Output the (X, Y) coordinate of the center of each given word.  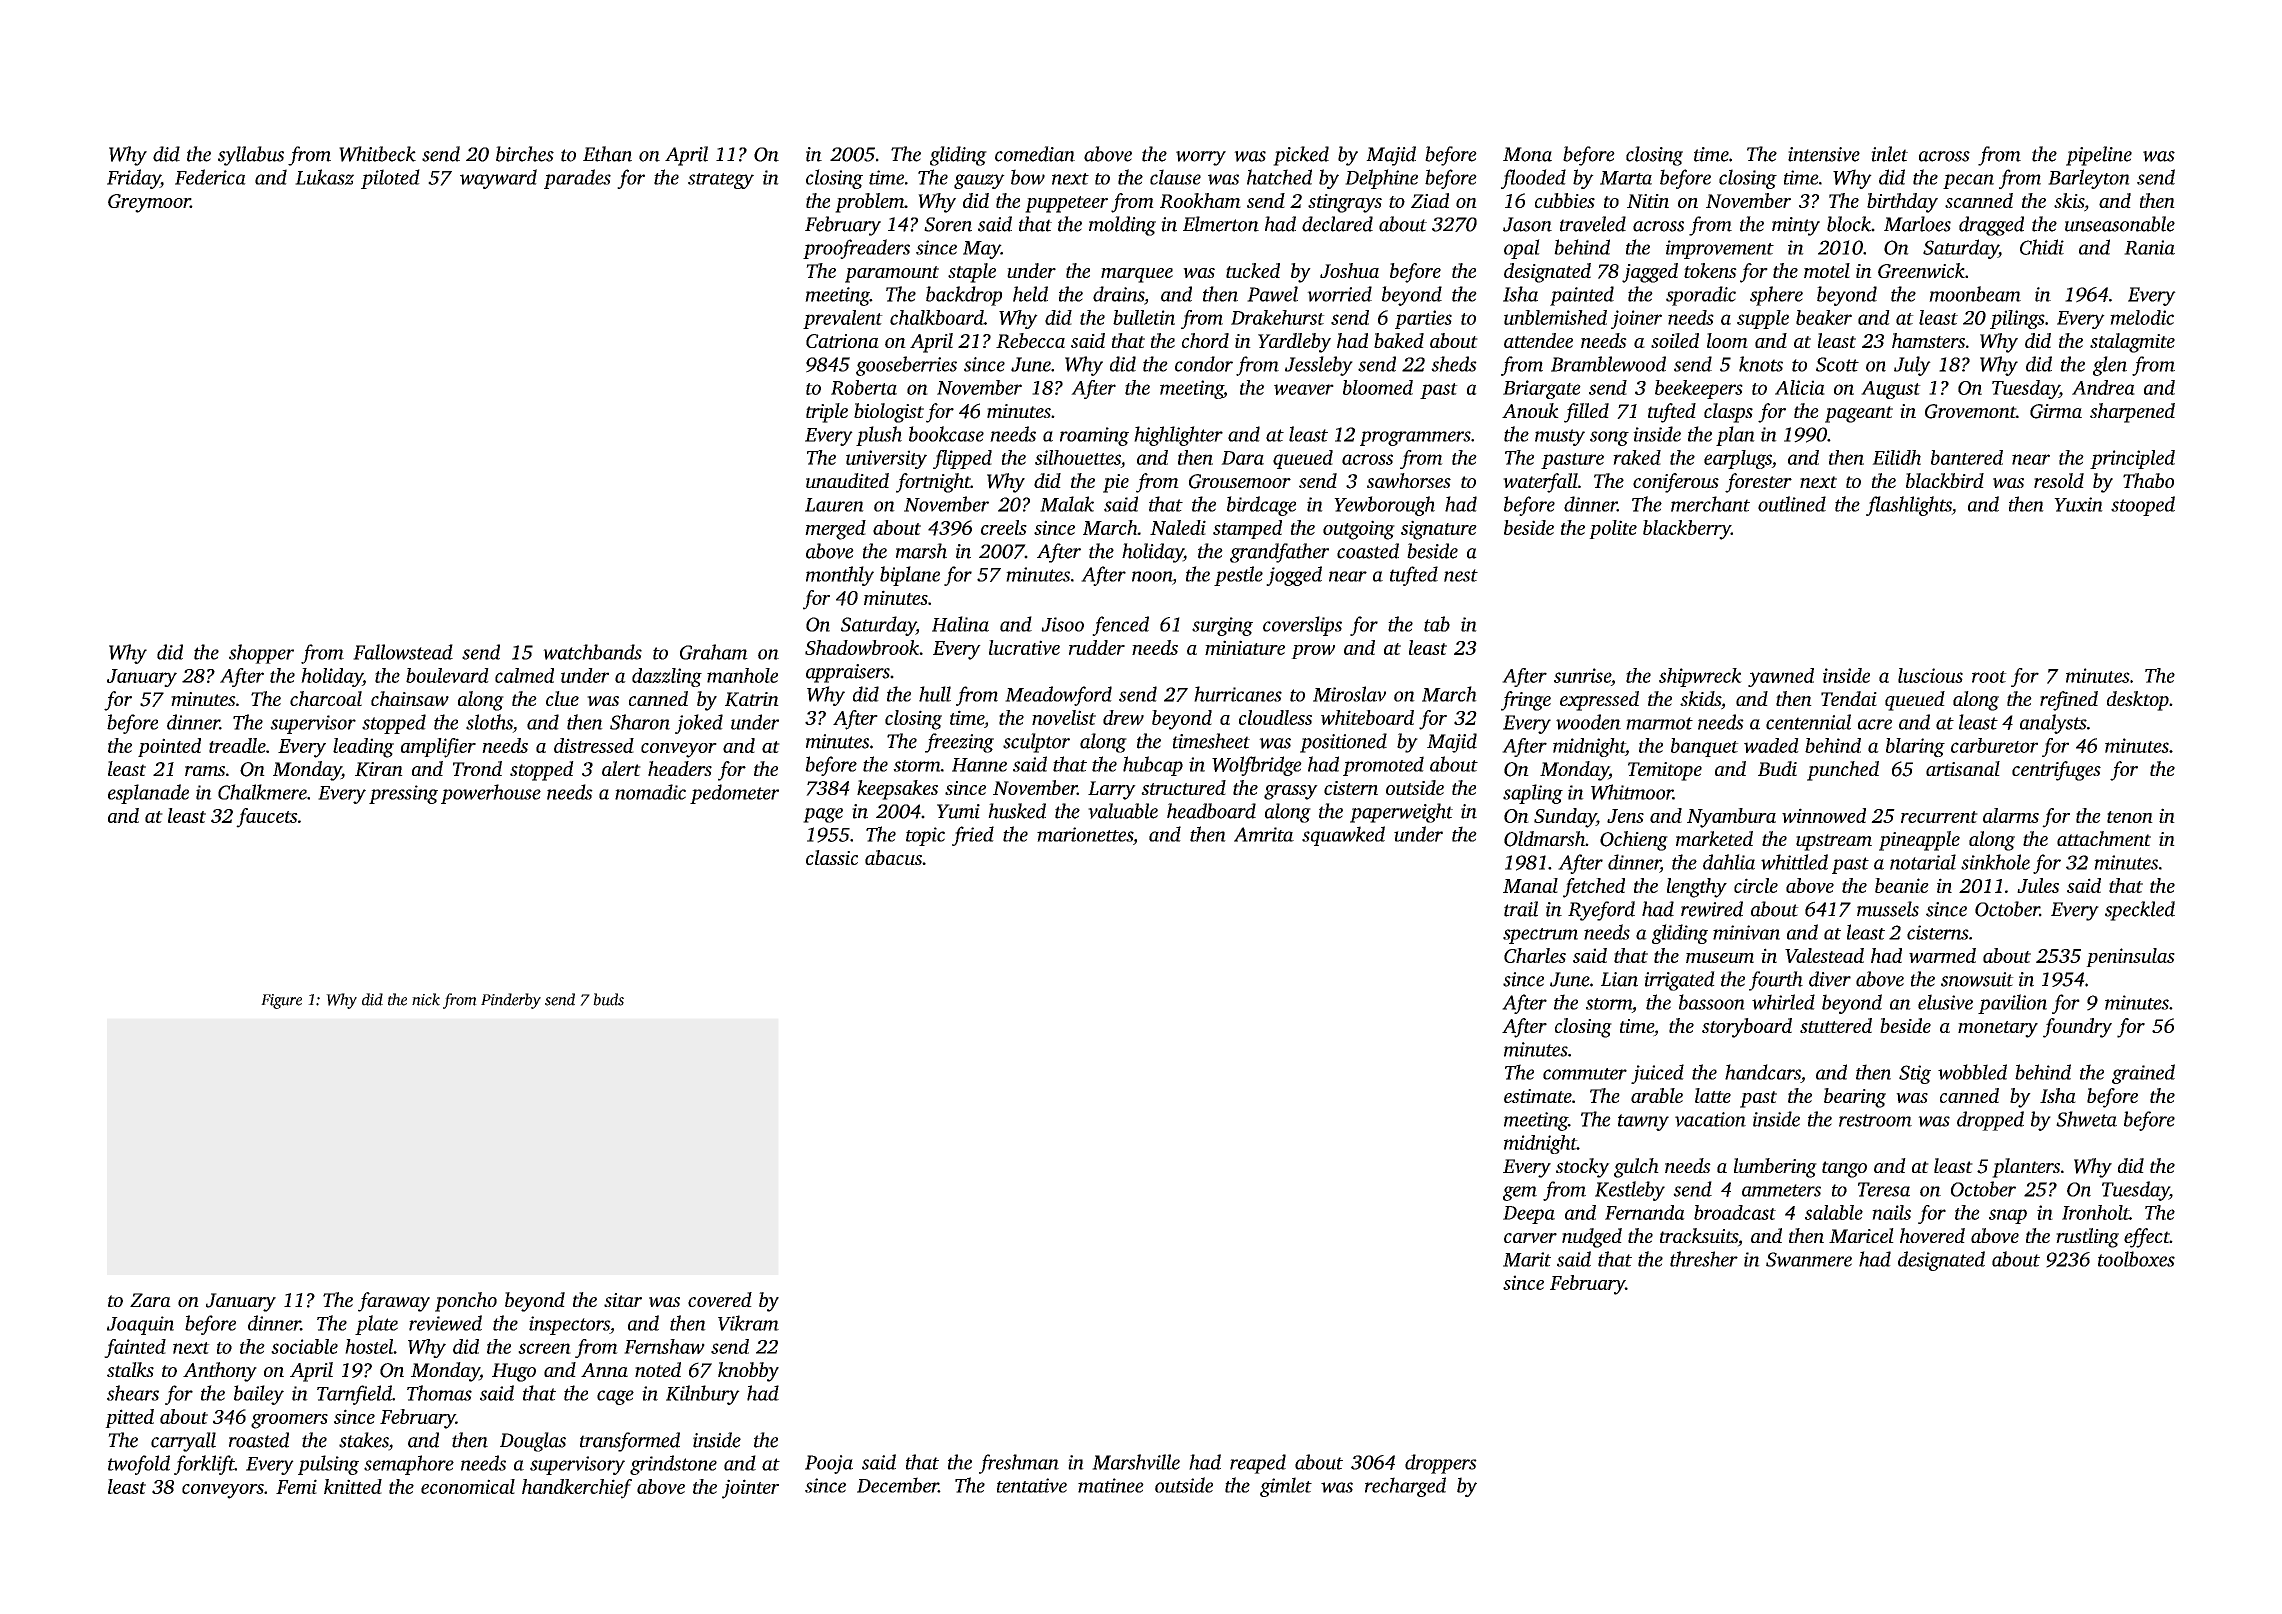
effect (2147, 1238)
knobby (748, 1372)
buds (608, 999)
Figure (281, 1001)
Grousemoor (1240, 481)
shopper (261, 654)
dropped (1990, 1121)
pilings (2017, 319)
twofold (139, 1465)
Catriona (842, 341)
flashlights (1909, 506)
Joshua (1349, 270)
